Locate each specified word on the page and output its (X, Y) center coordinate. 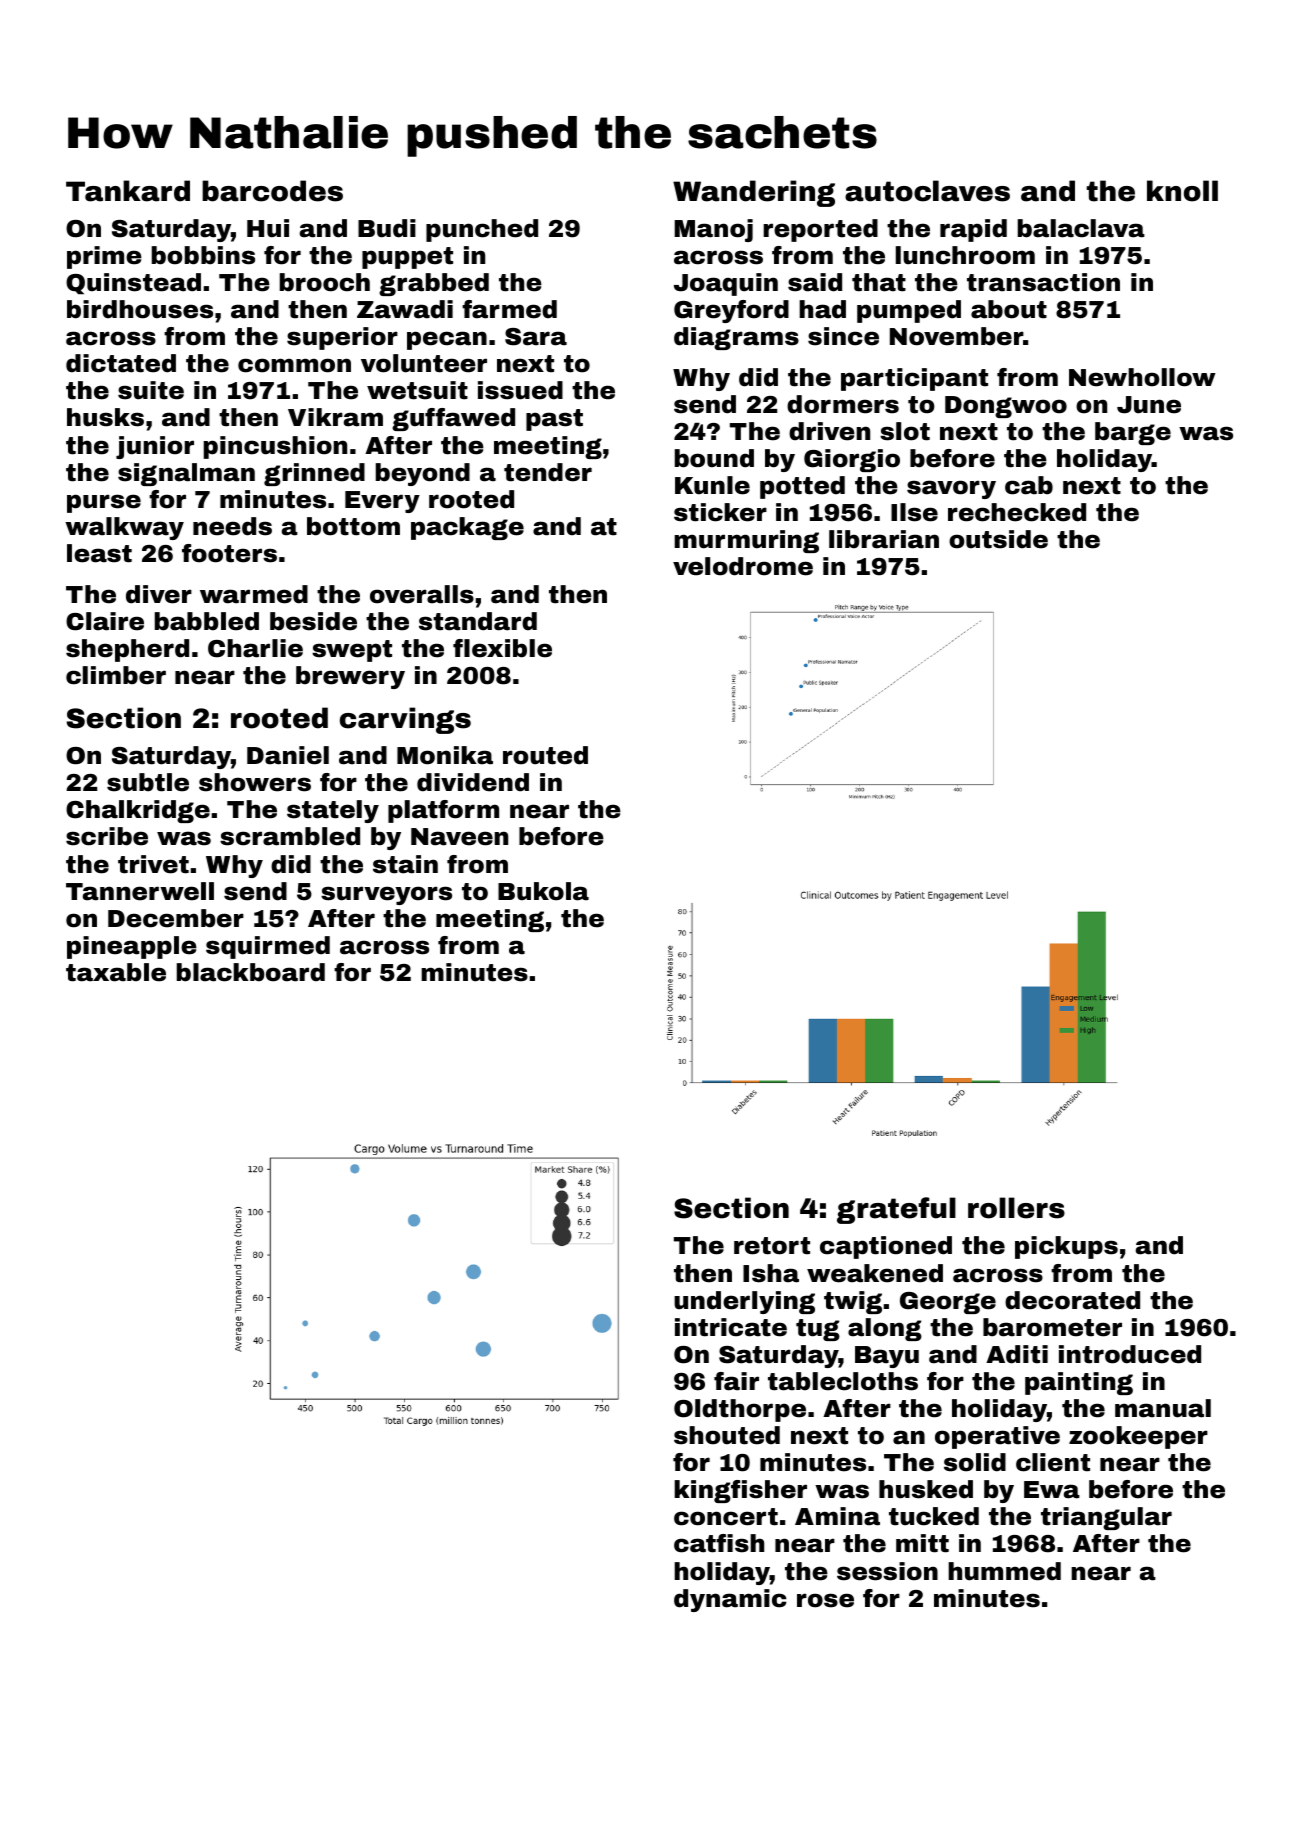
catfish (719, 1543)
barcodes (272, 191)
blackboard (251, 972)
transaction (1043, 282)
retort (772, 1246)
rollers (1016, 1208)
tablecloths (843, 1381)
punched (482, 230)
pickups (1066, 1247)
